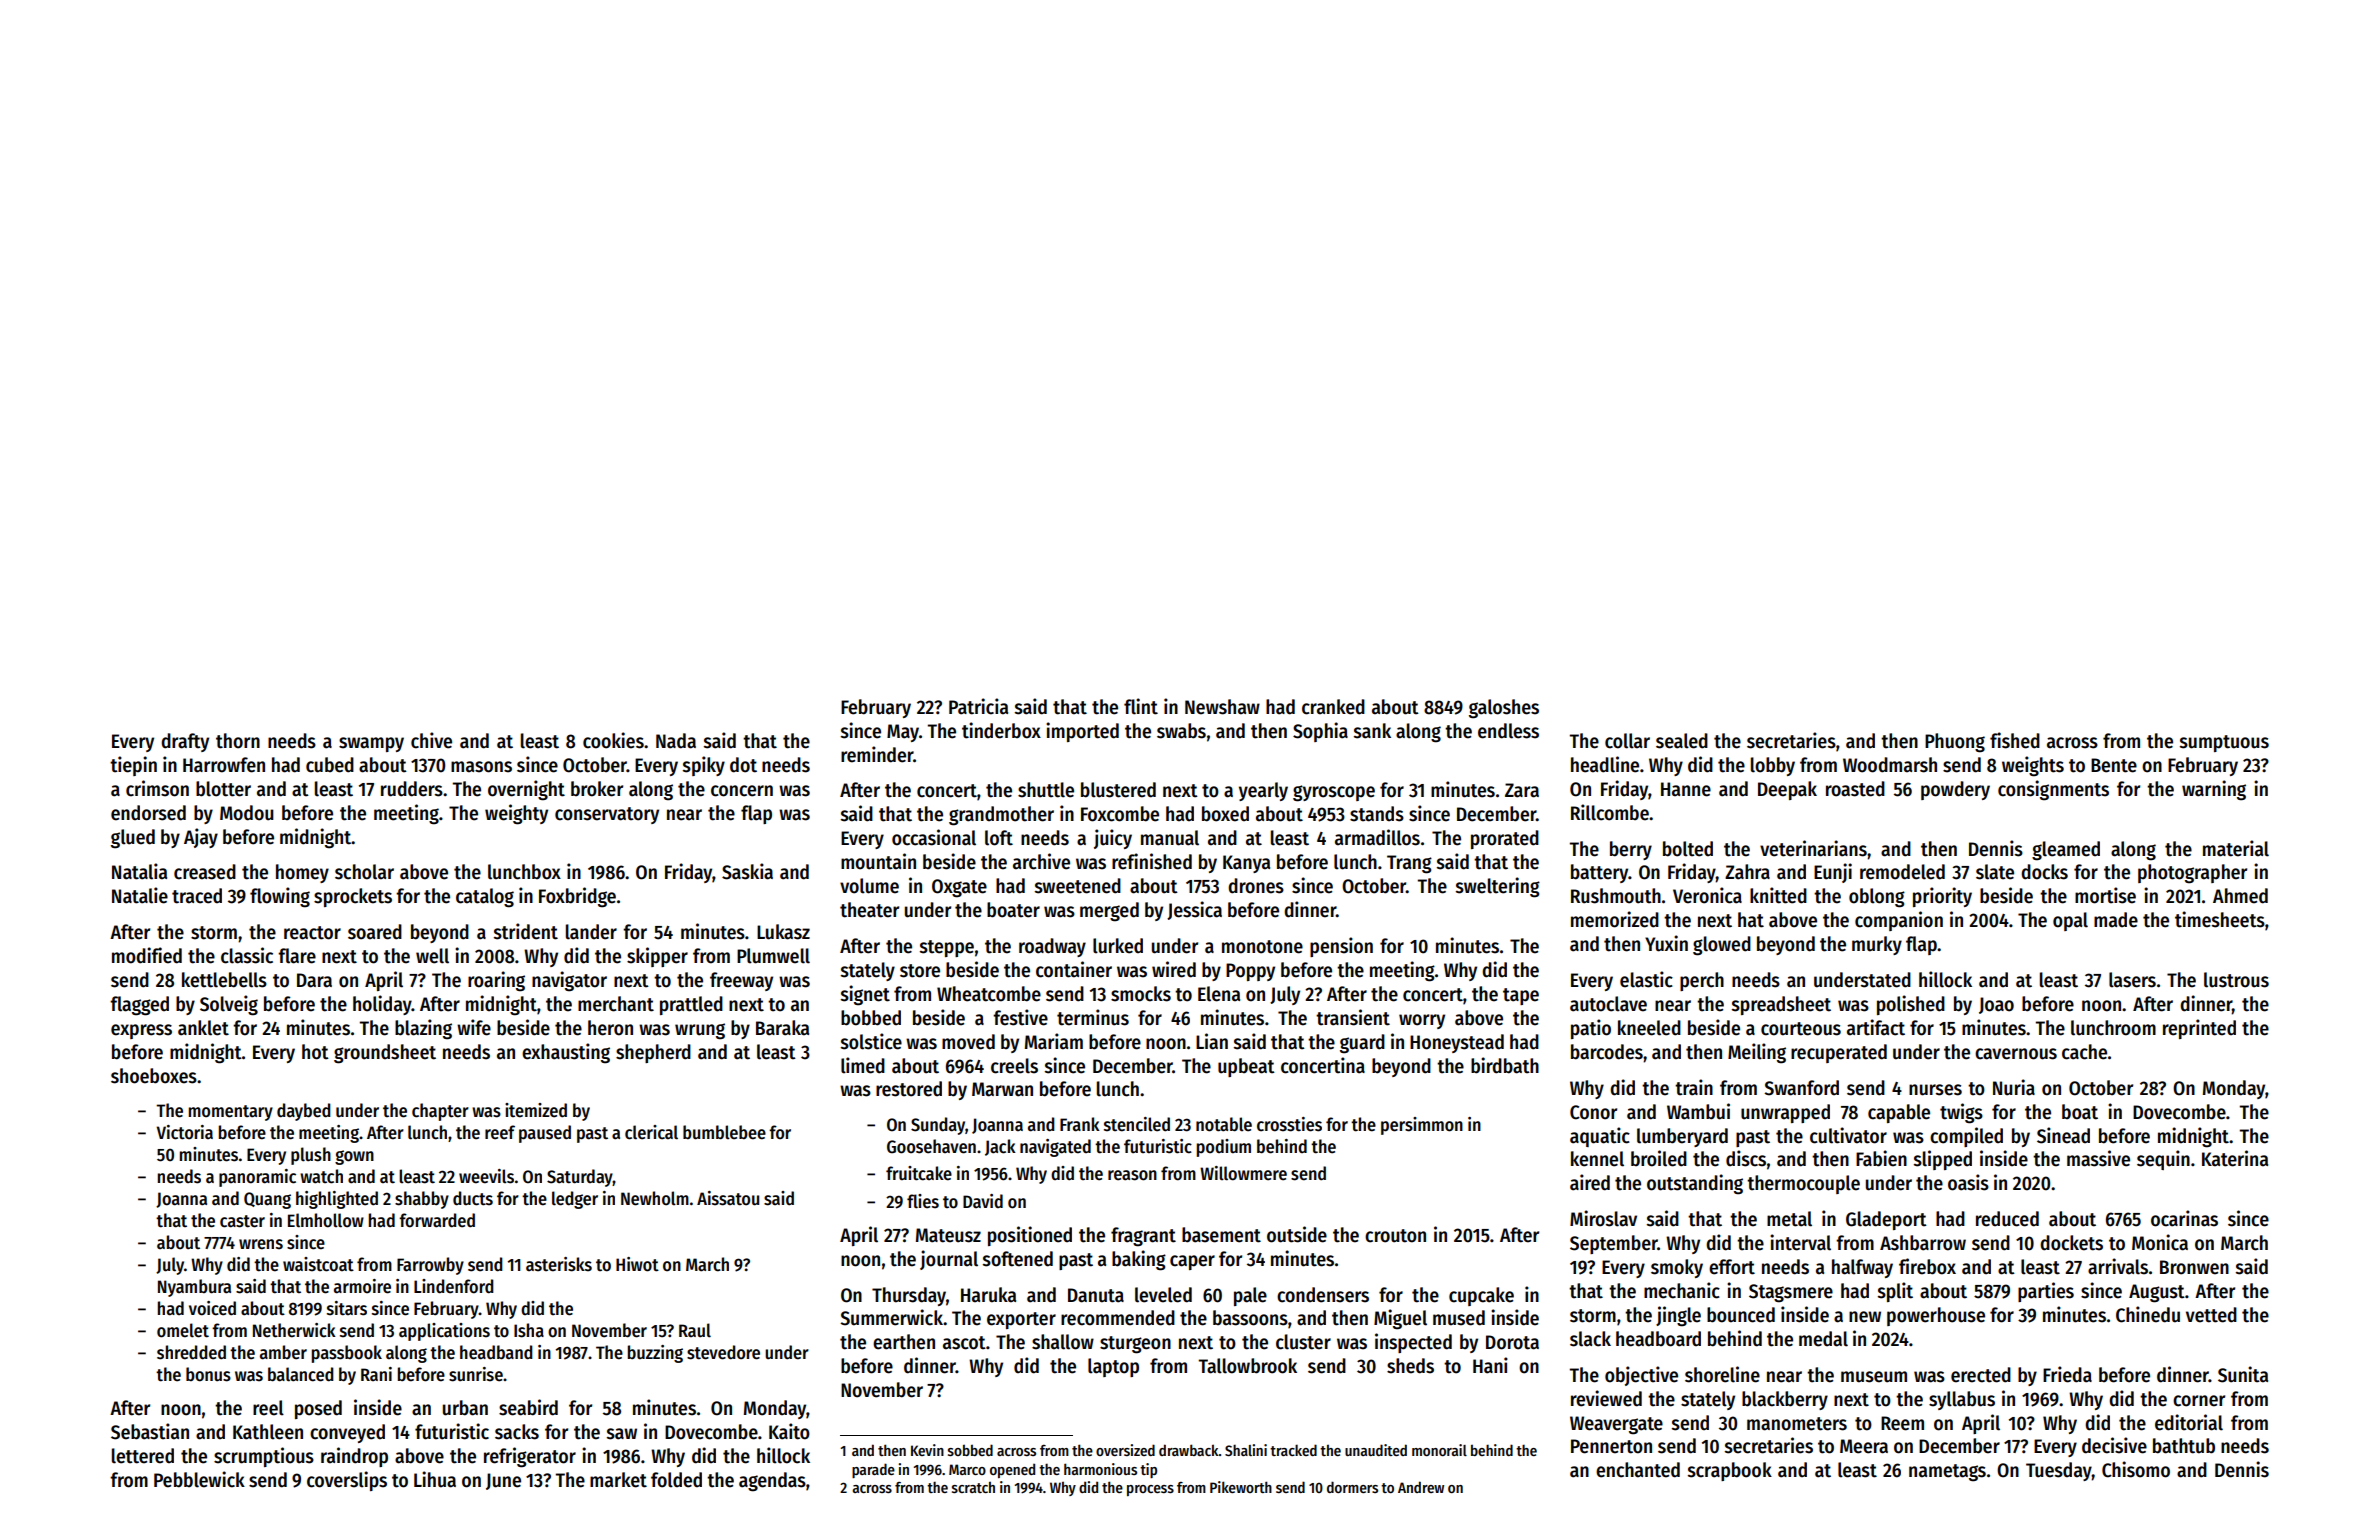 This screenshot has width=2380, height=1540. Describe the element at coordinates (2199, 1401) in the screenshot. I see `corner` at that location.
